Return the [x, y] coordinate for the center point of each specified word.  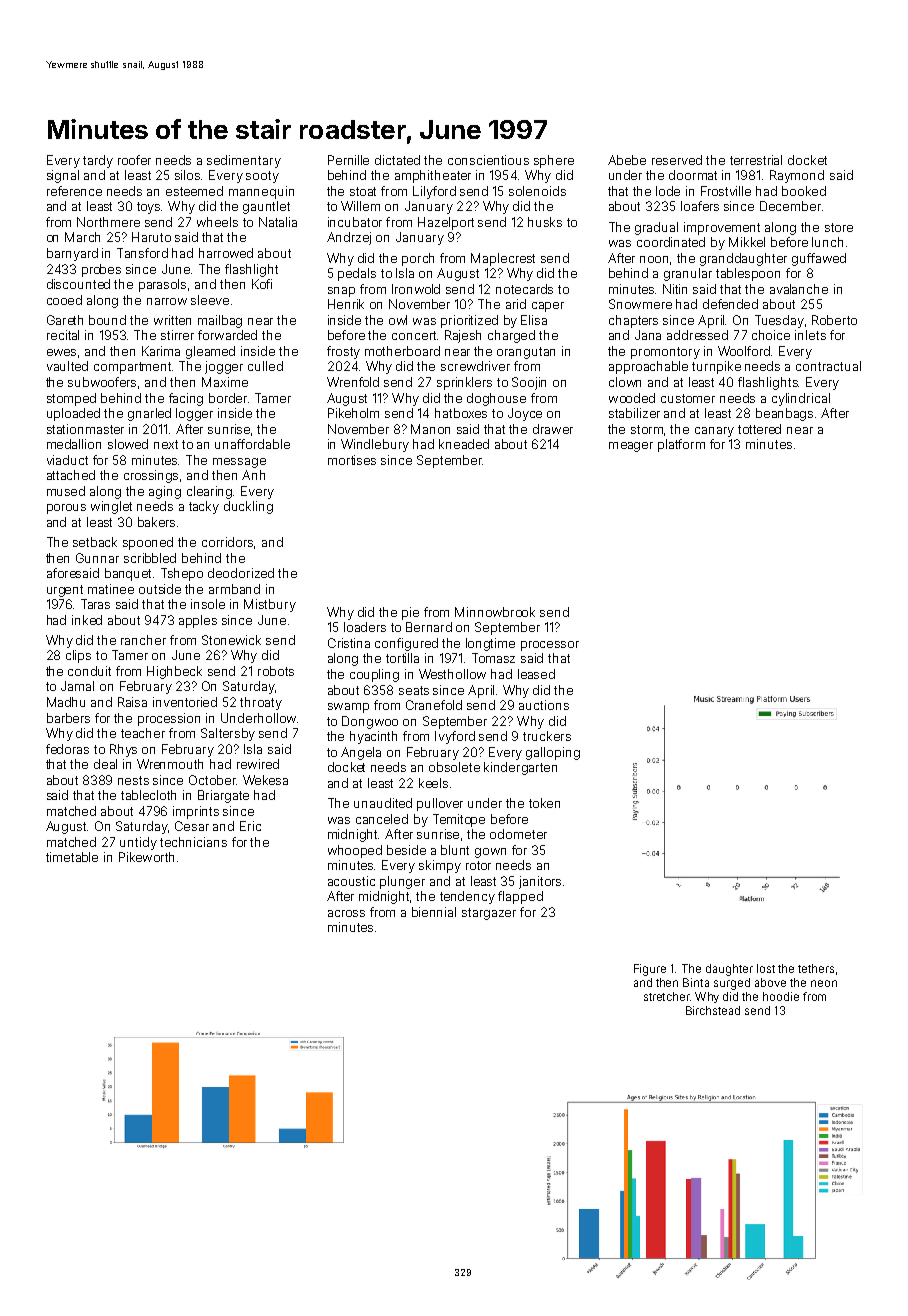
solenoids [537, 191]
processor [550, 646]
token [544, 803]
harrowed [226, 253]
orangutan [526, 353]
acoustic [351, 881]
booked [804, 191]
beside [406, 850]
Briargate [223, 796]
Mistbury [270, 605]
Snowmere [640, 304]
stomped [71, 399]
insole [208, 604]
